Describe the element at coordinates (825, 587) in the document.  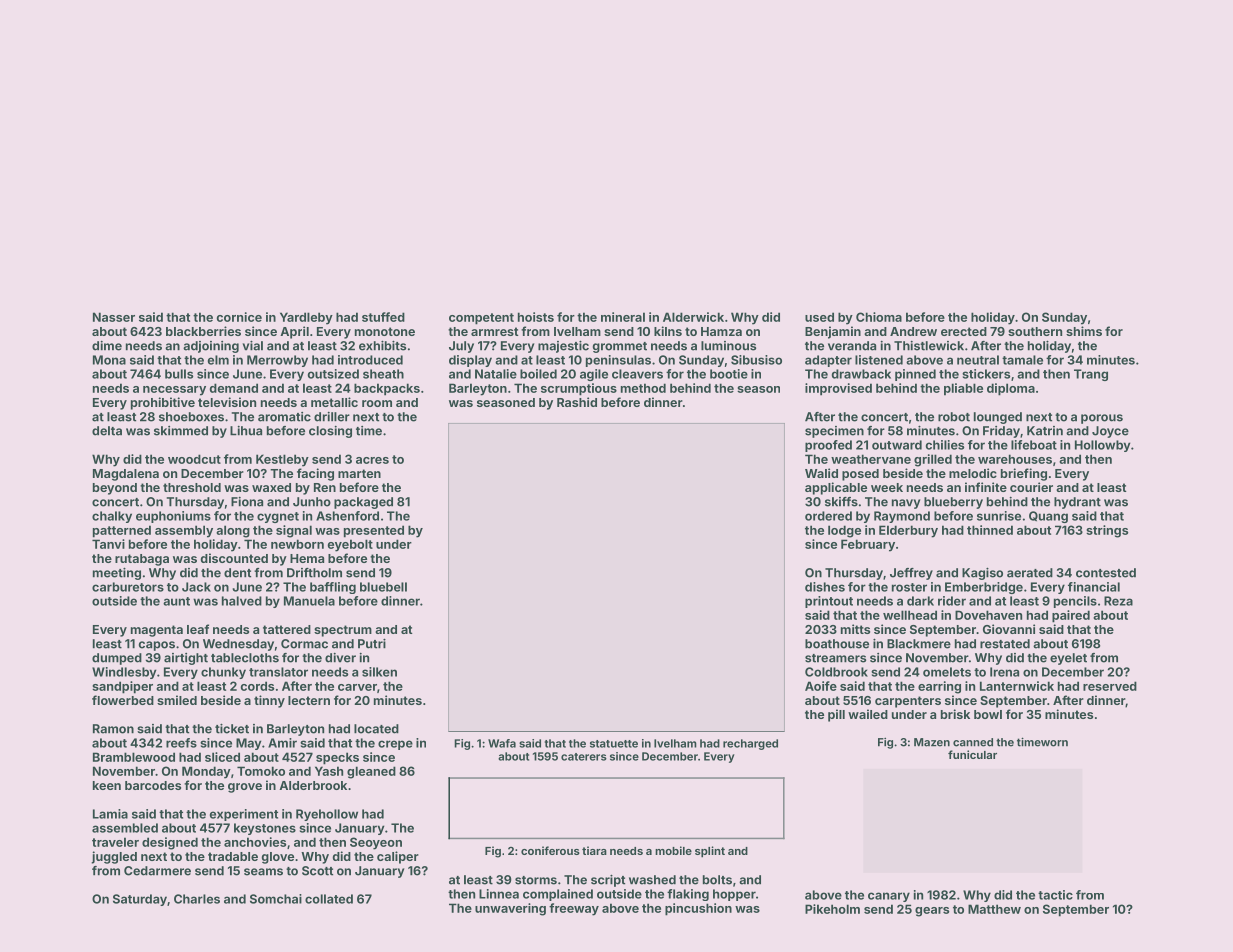
I see `dishes` at that location.
